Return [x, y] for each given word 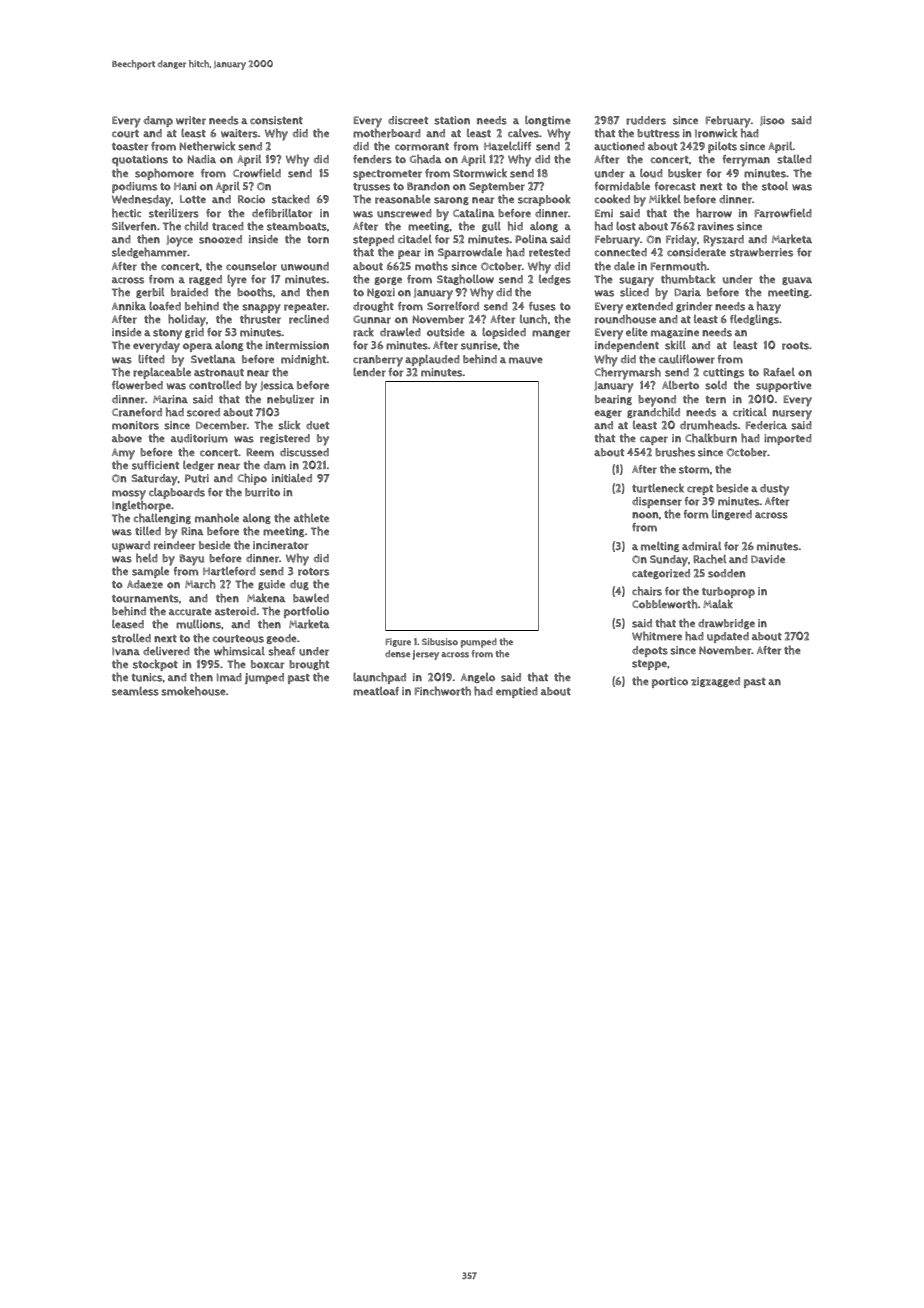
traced [228, 226]
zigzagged [715, 682]
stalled [794, 159]
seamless [135, 691]
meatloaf [376, 691]
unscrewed [404, 213]
